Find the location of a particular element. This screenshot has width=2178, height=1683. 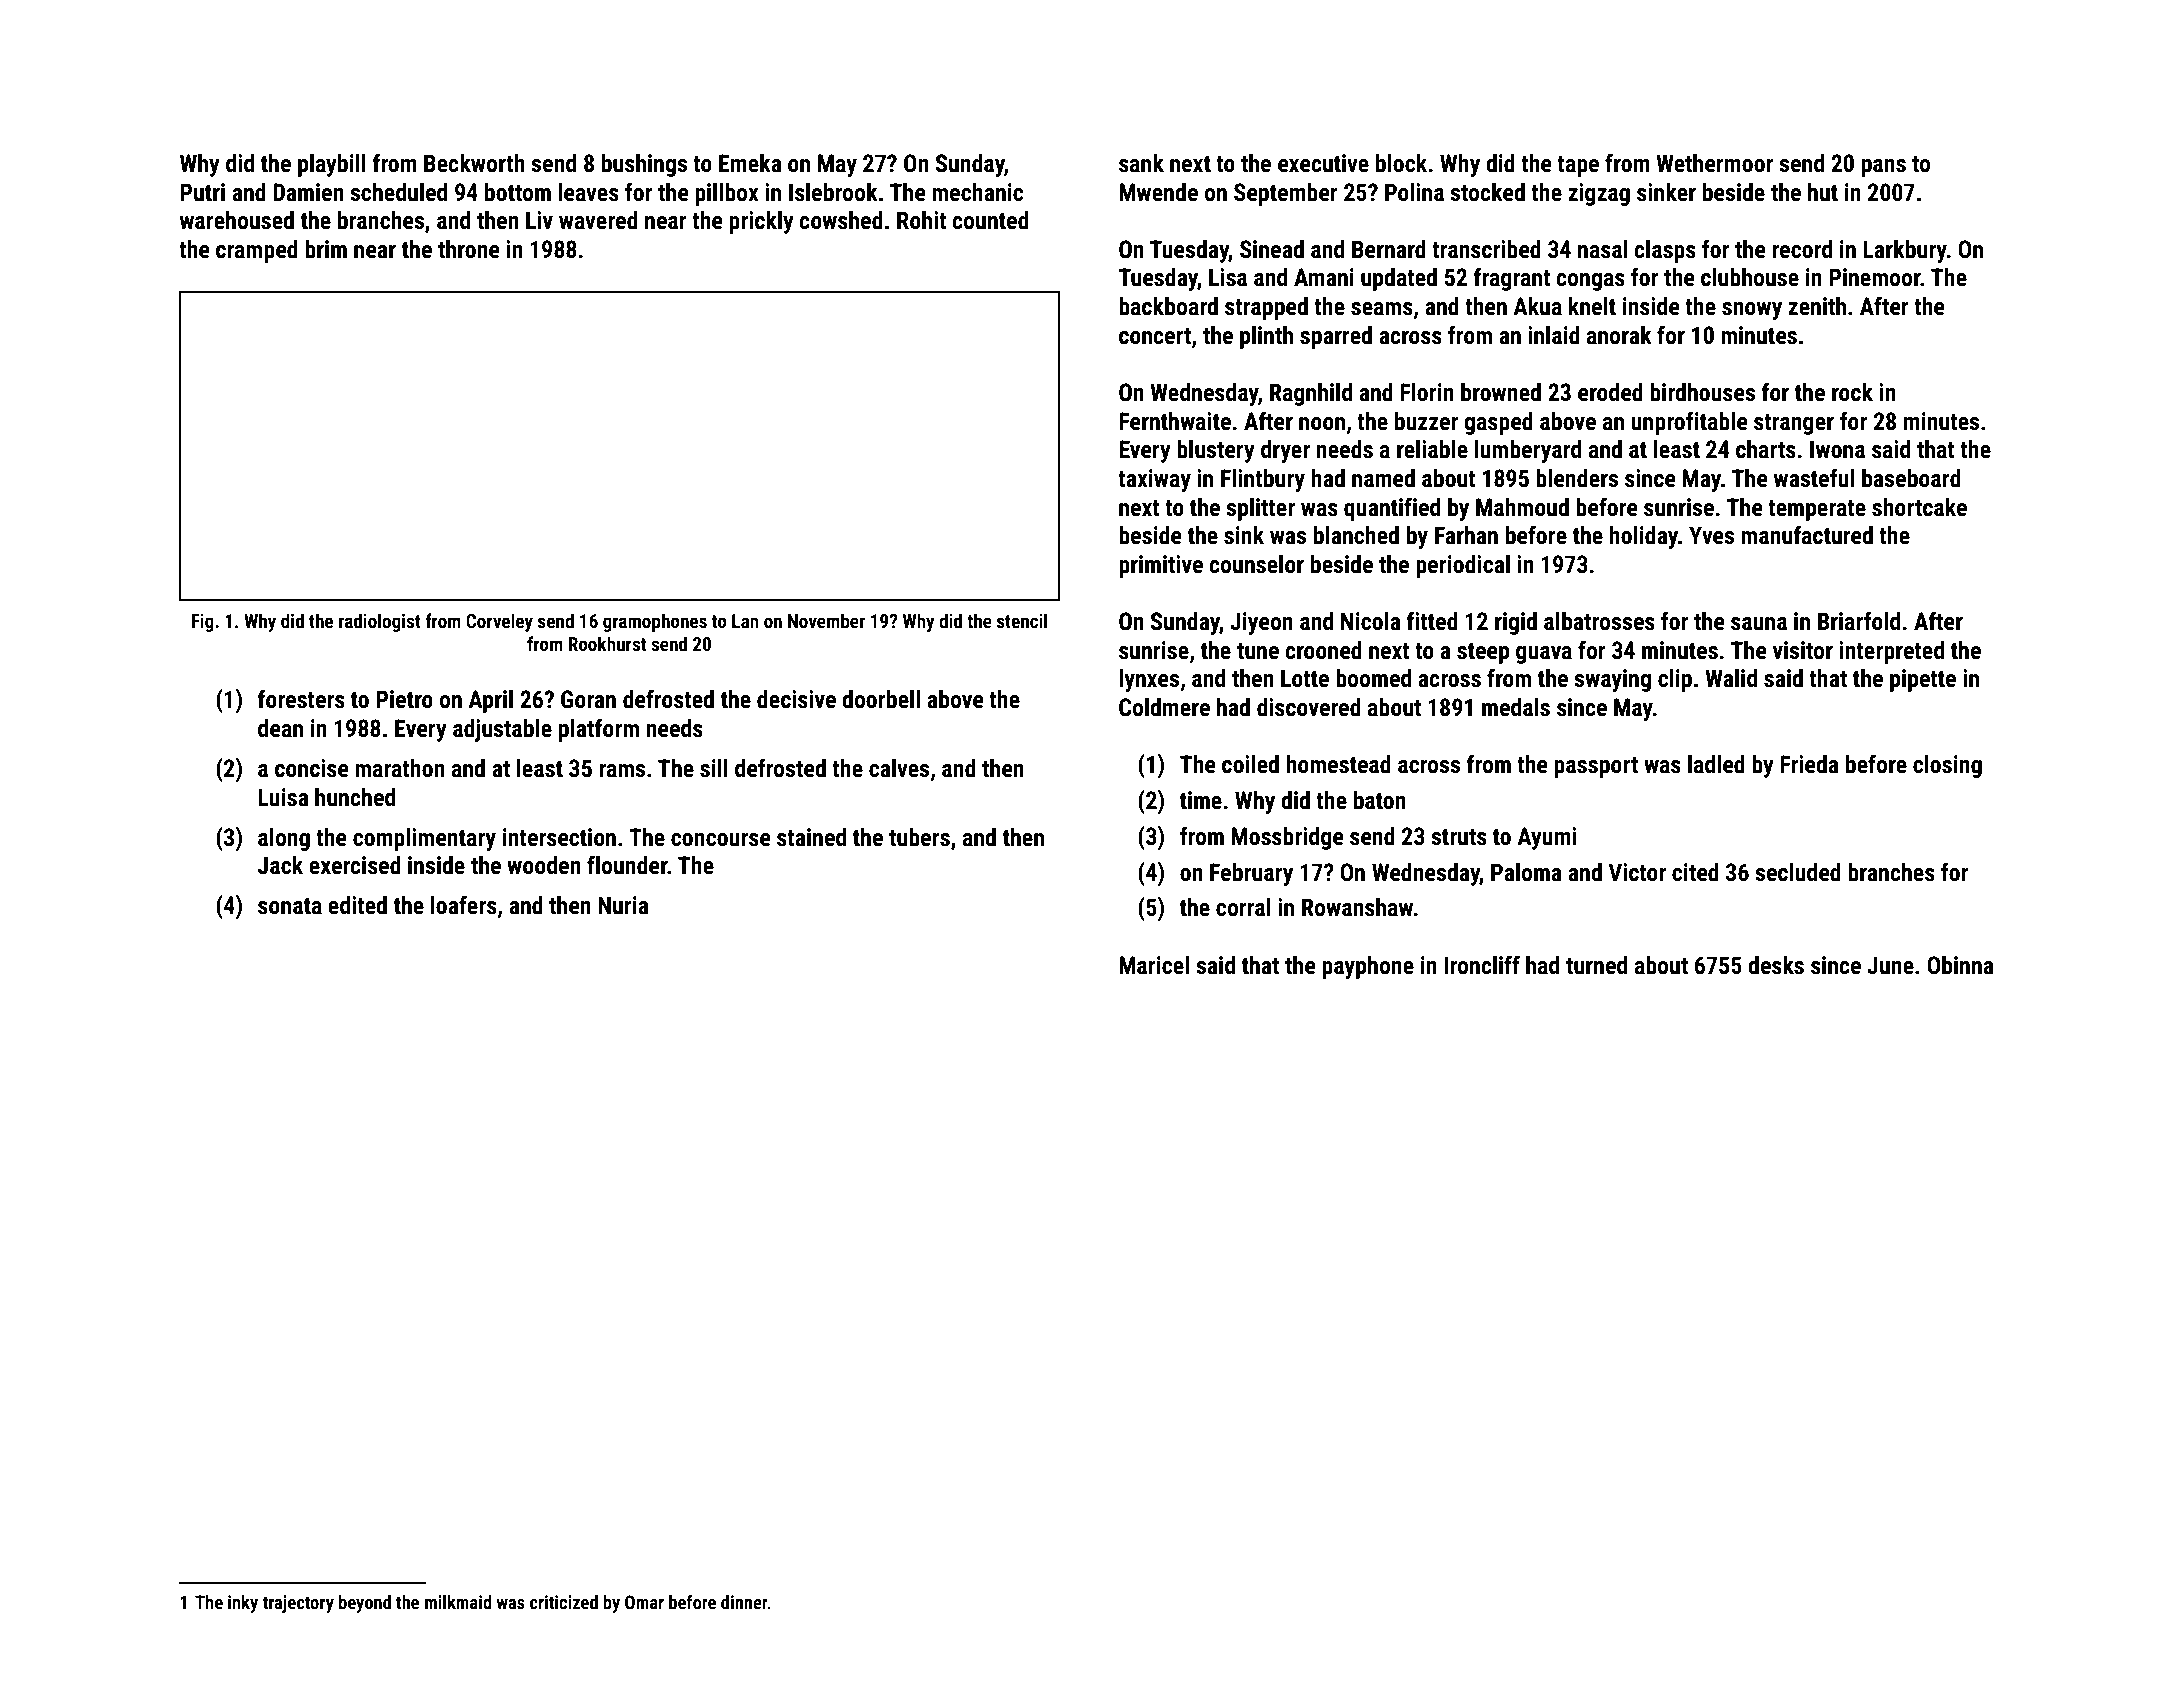

concise is located at coordinates (311, 768).
